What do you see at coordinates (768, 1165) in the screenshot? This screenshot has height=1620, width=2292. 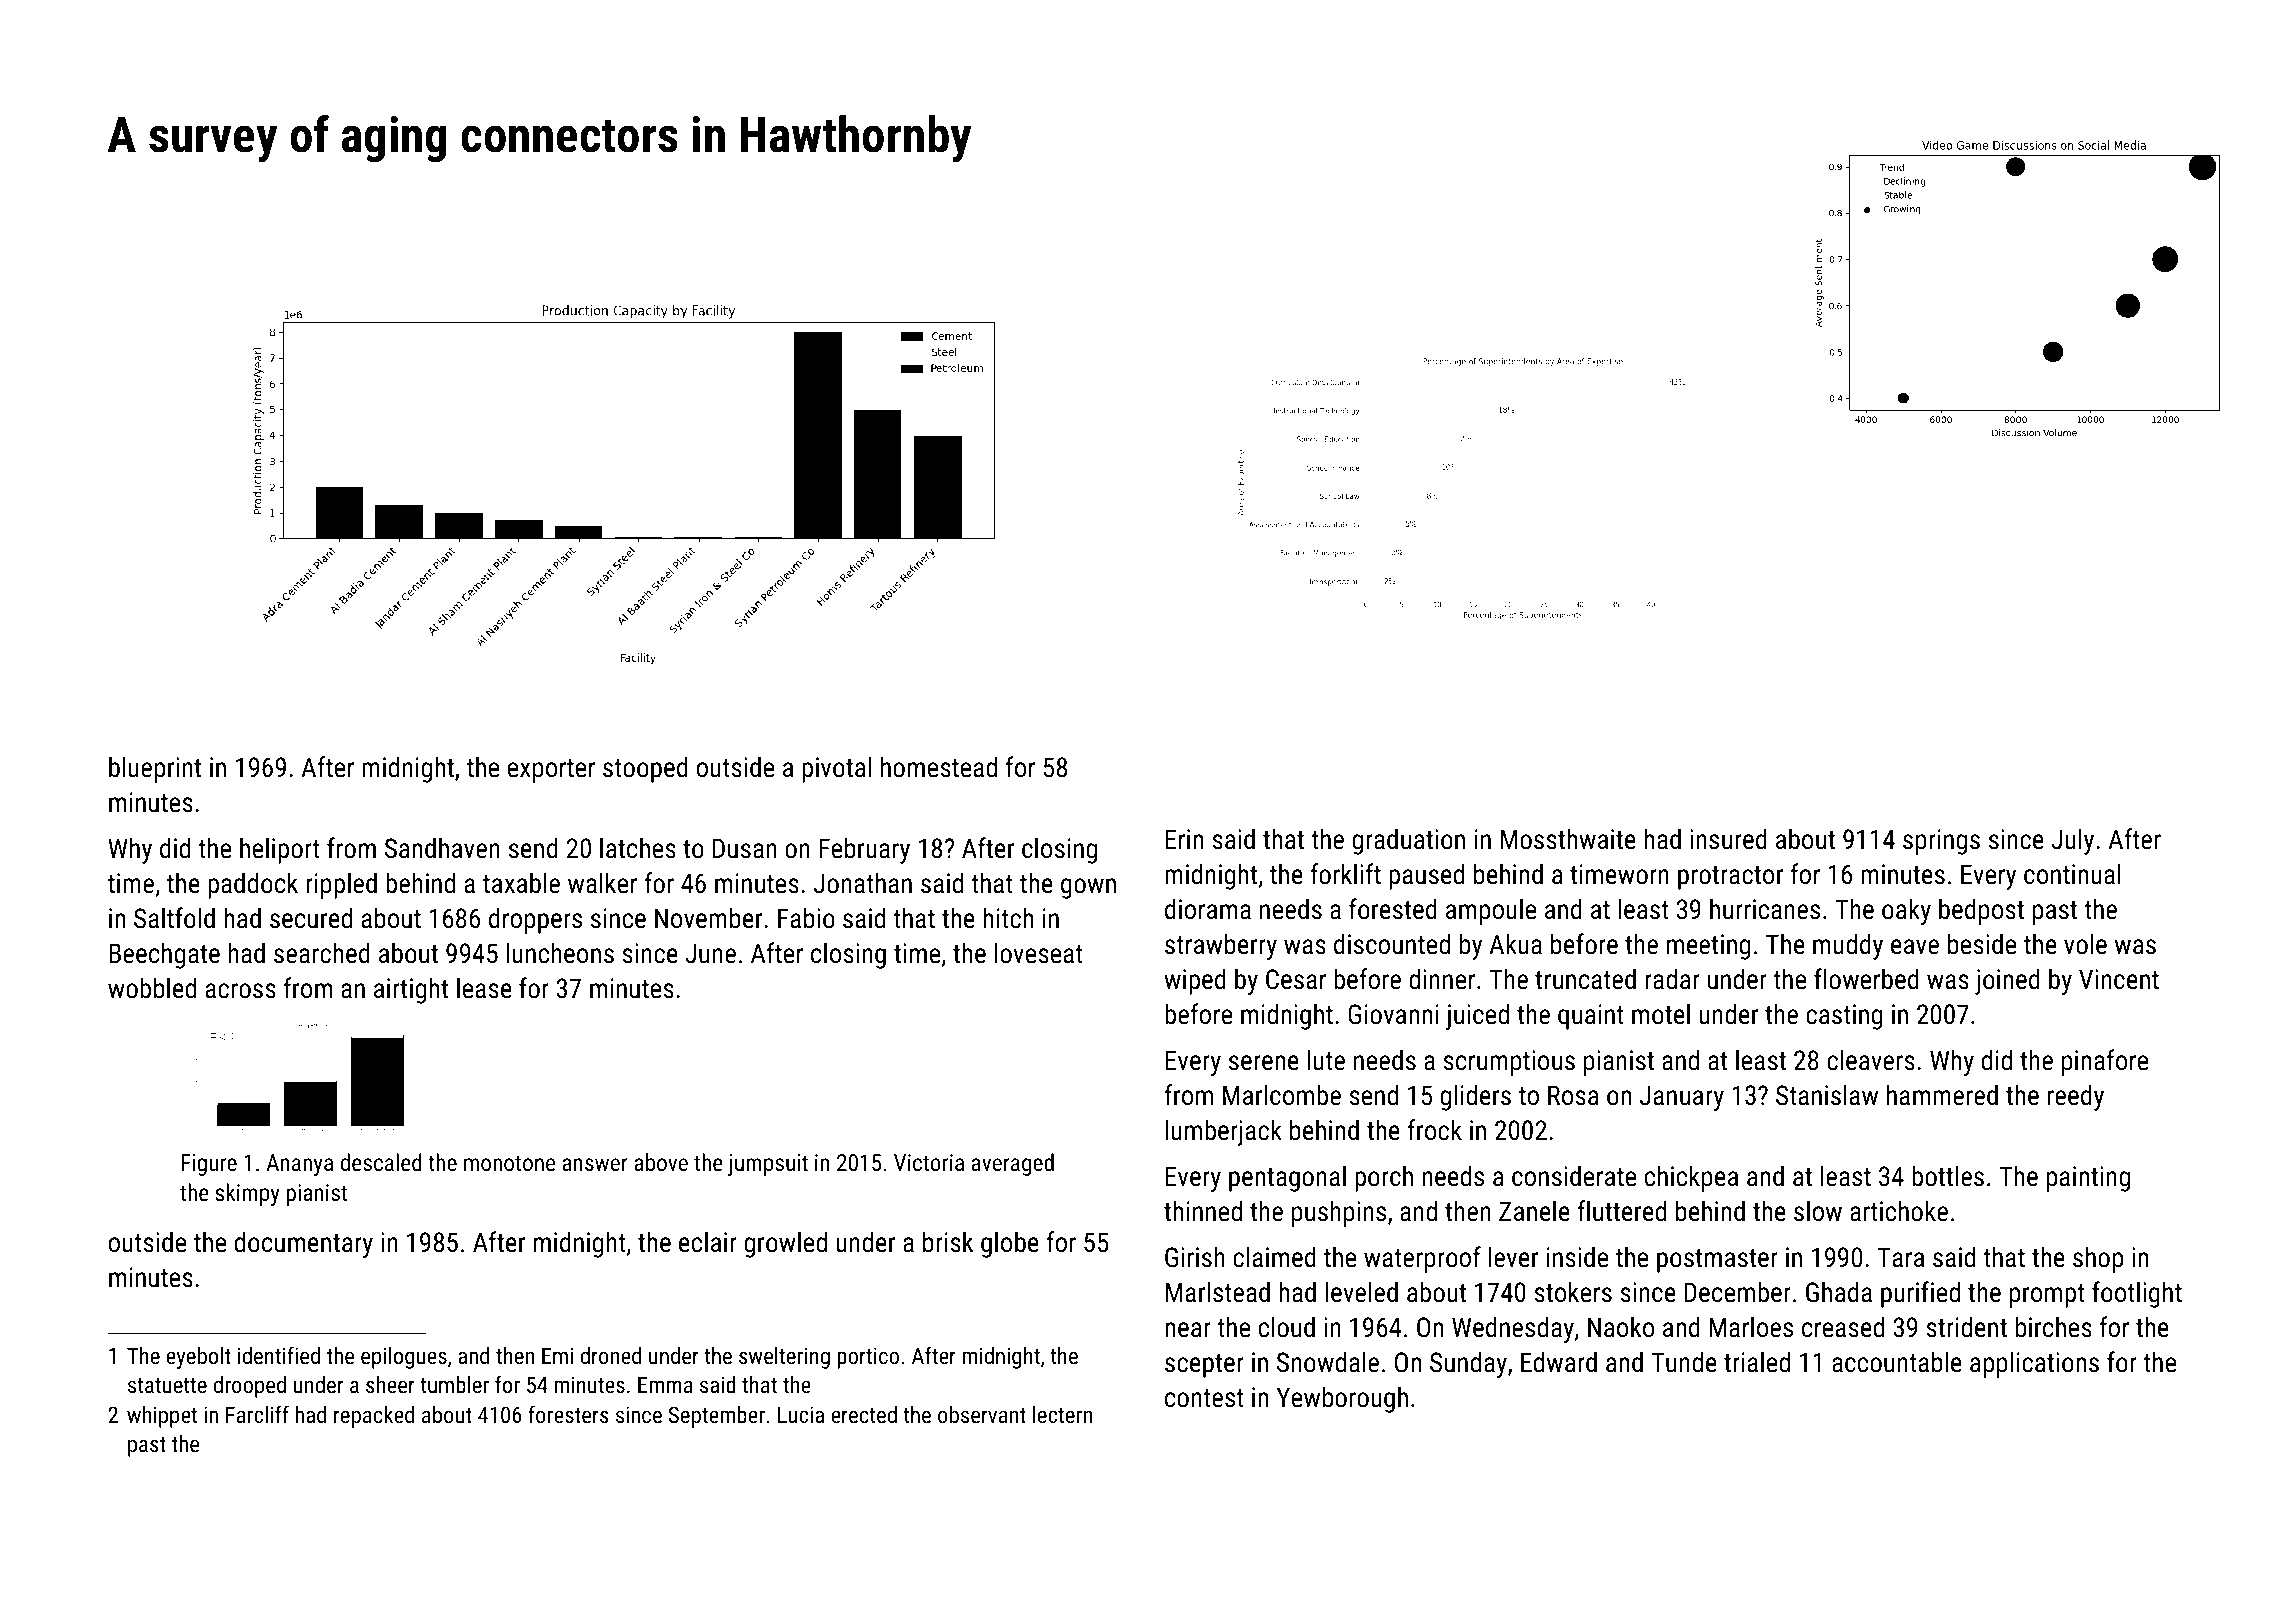 I see `jumpsuit` at bounding box center [768, 1165].
